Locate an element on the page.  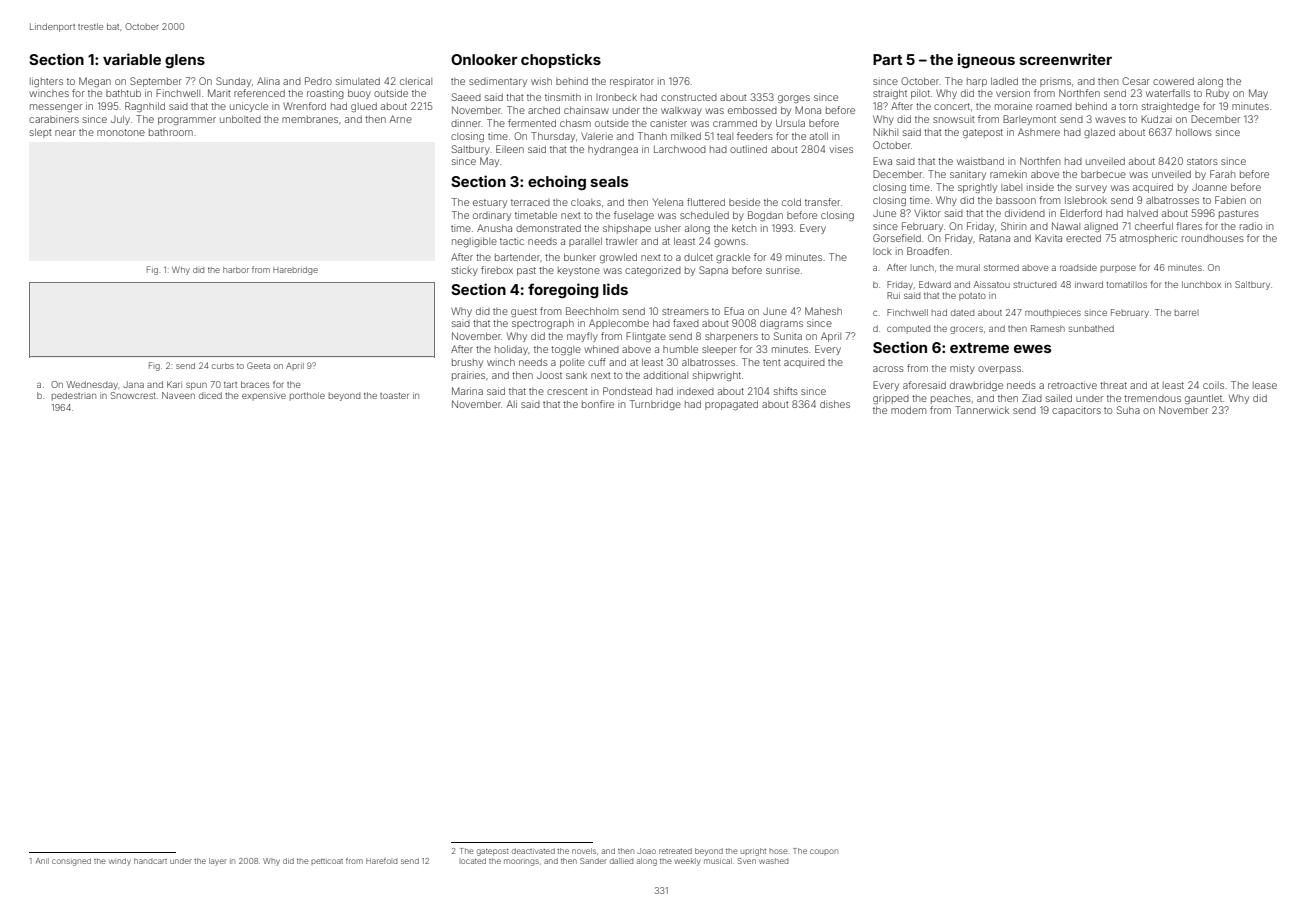
washed is located at coordinates (774, 861).
